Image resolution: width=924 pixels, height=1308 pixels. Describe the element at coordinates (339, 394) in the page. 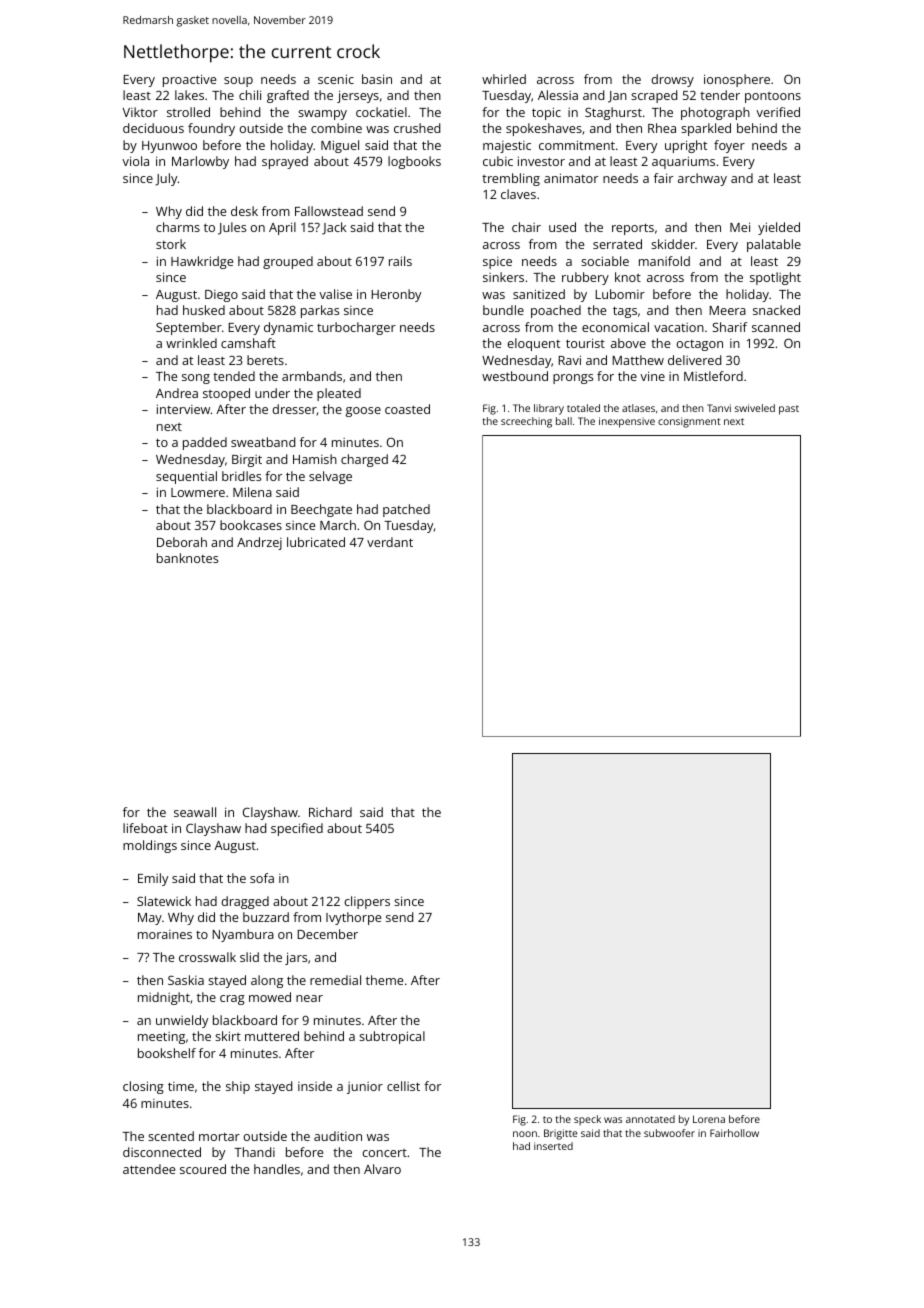

I see `pleated` at that location.
